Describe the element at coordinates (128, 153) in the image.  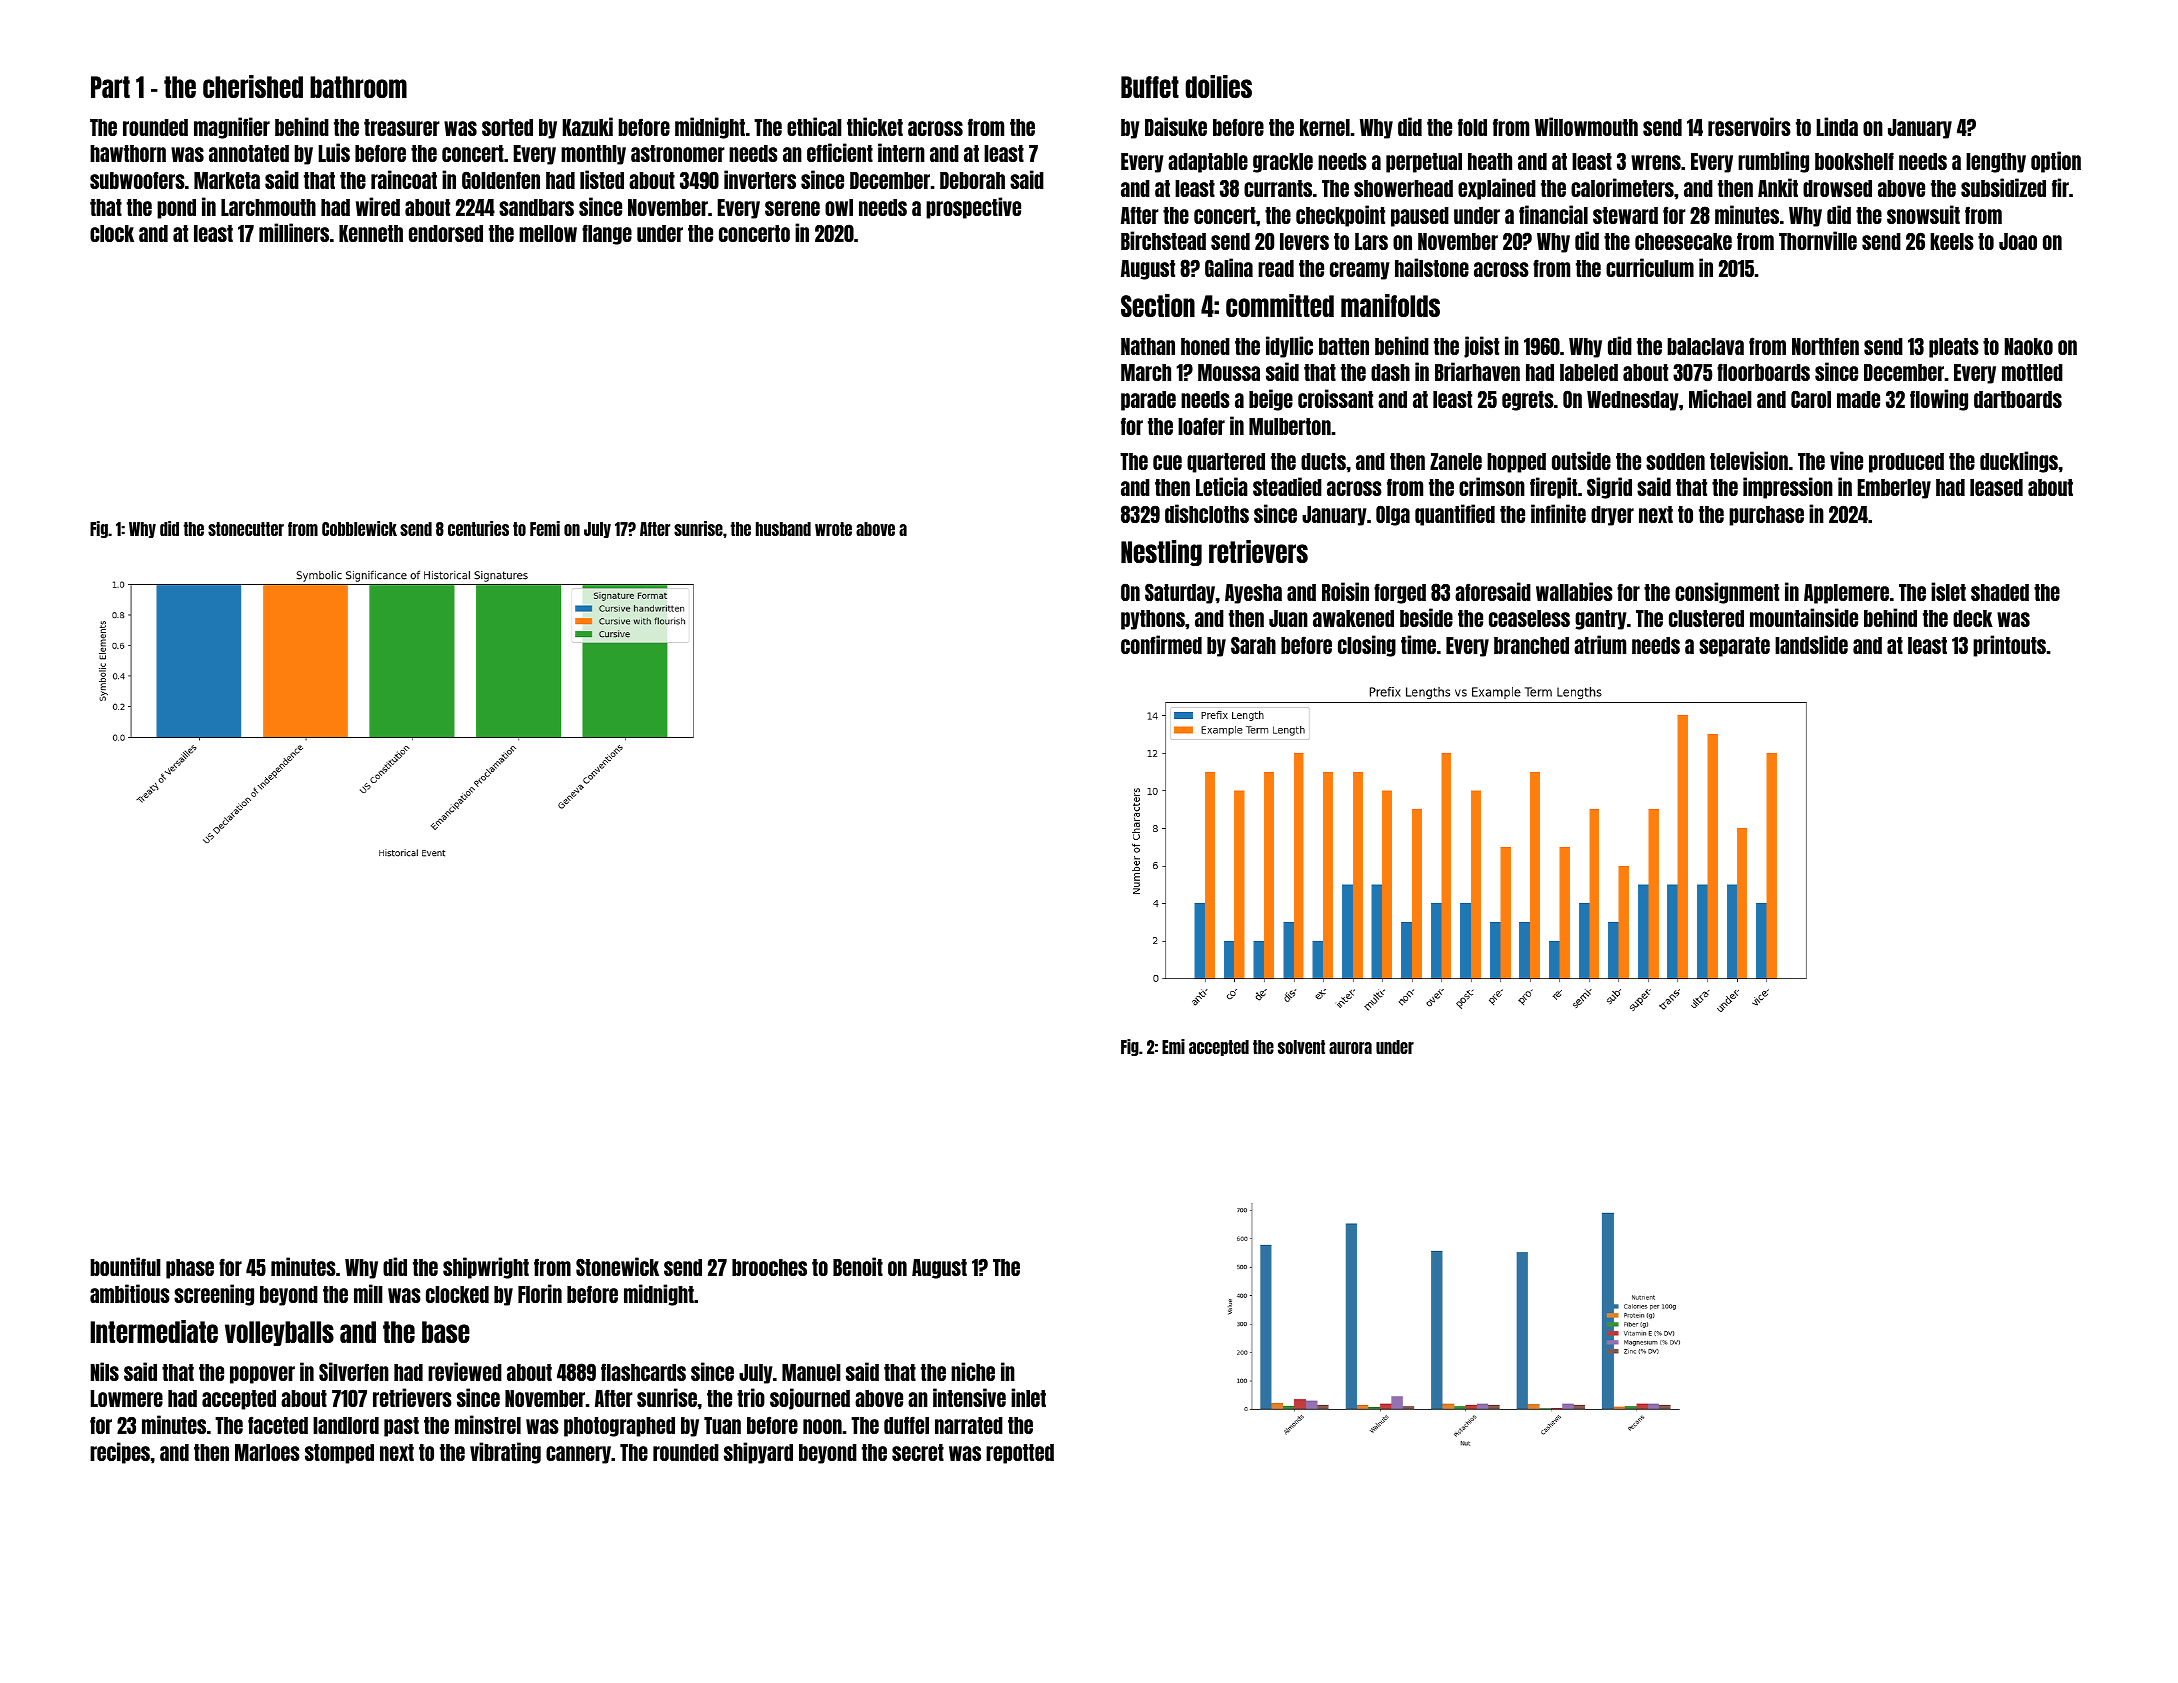
I see `hawthorn` at that location.
